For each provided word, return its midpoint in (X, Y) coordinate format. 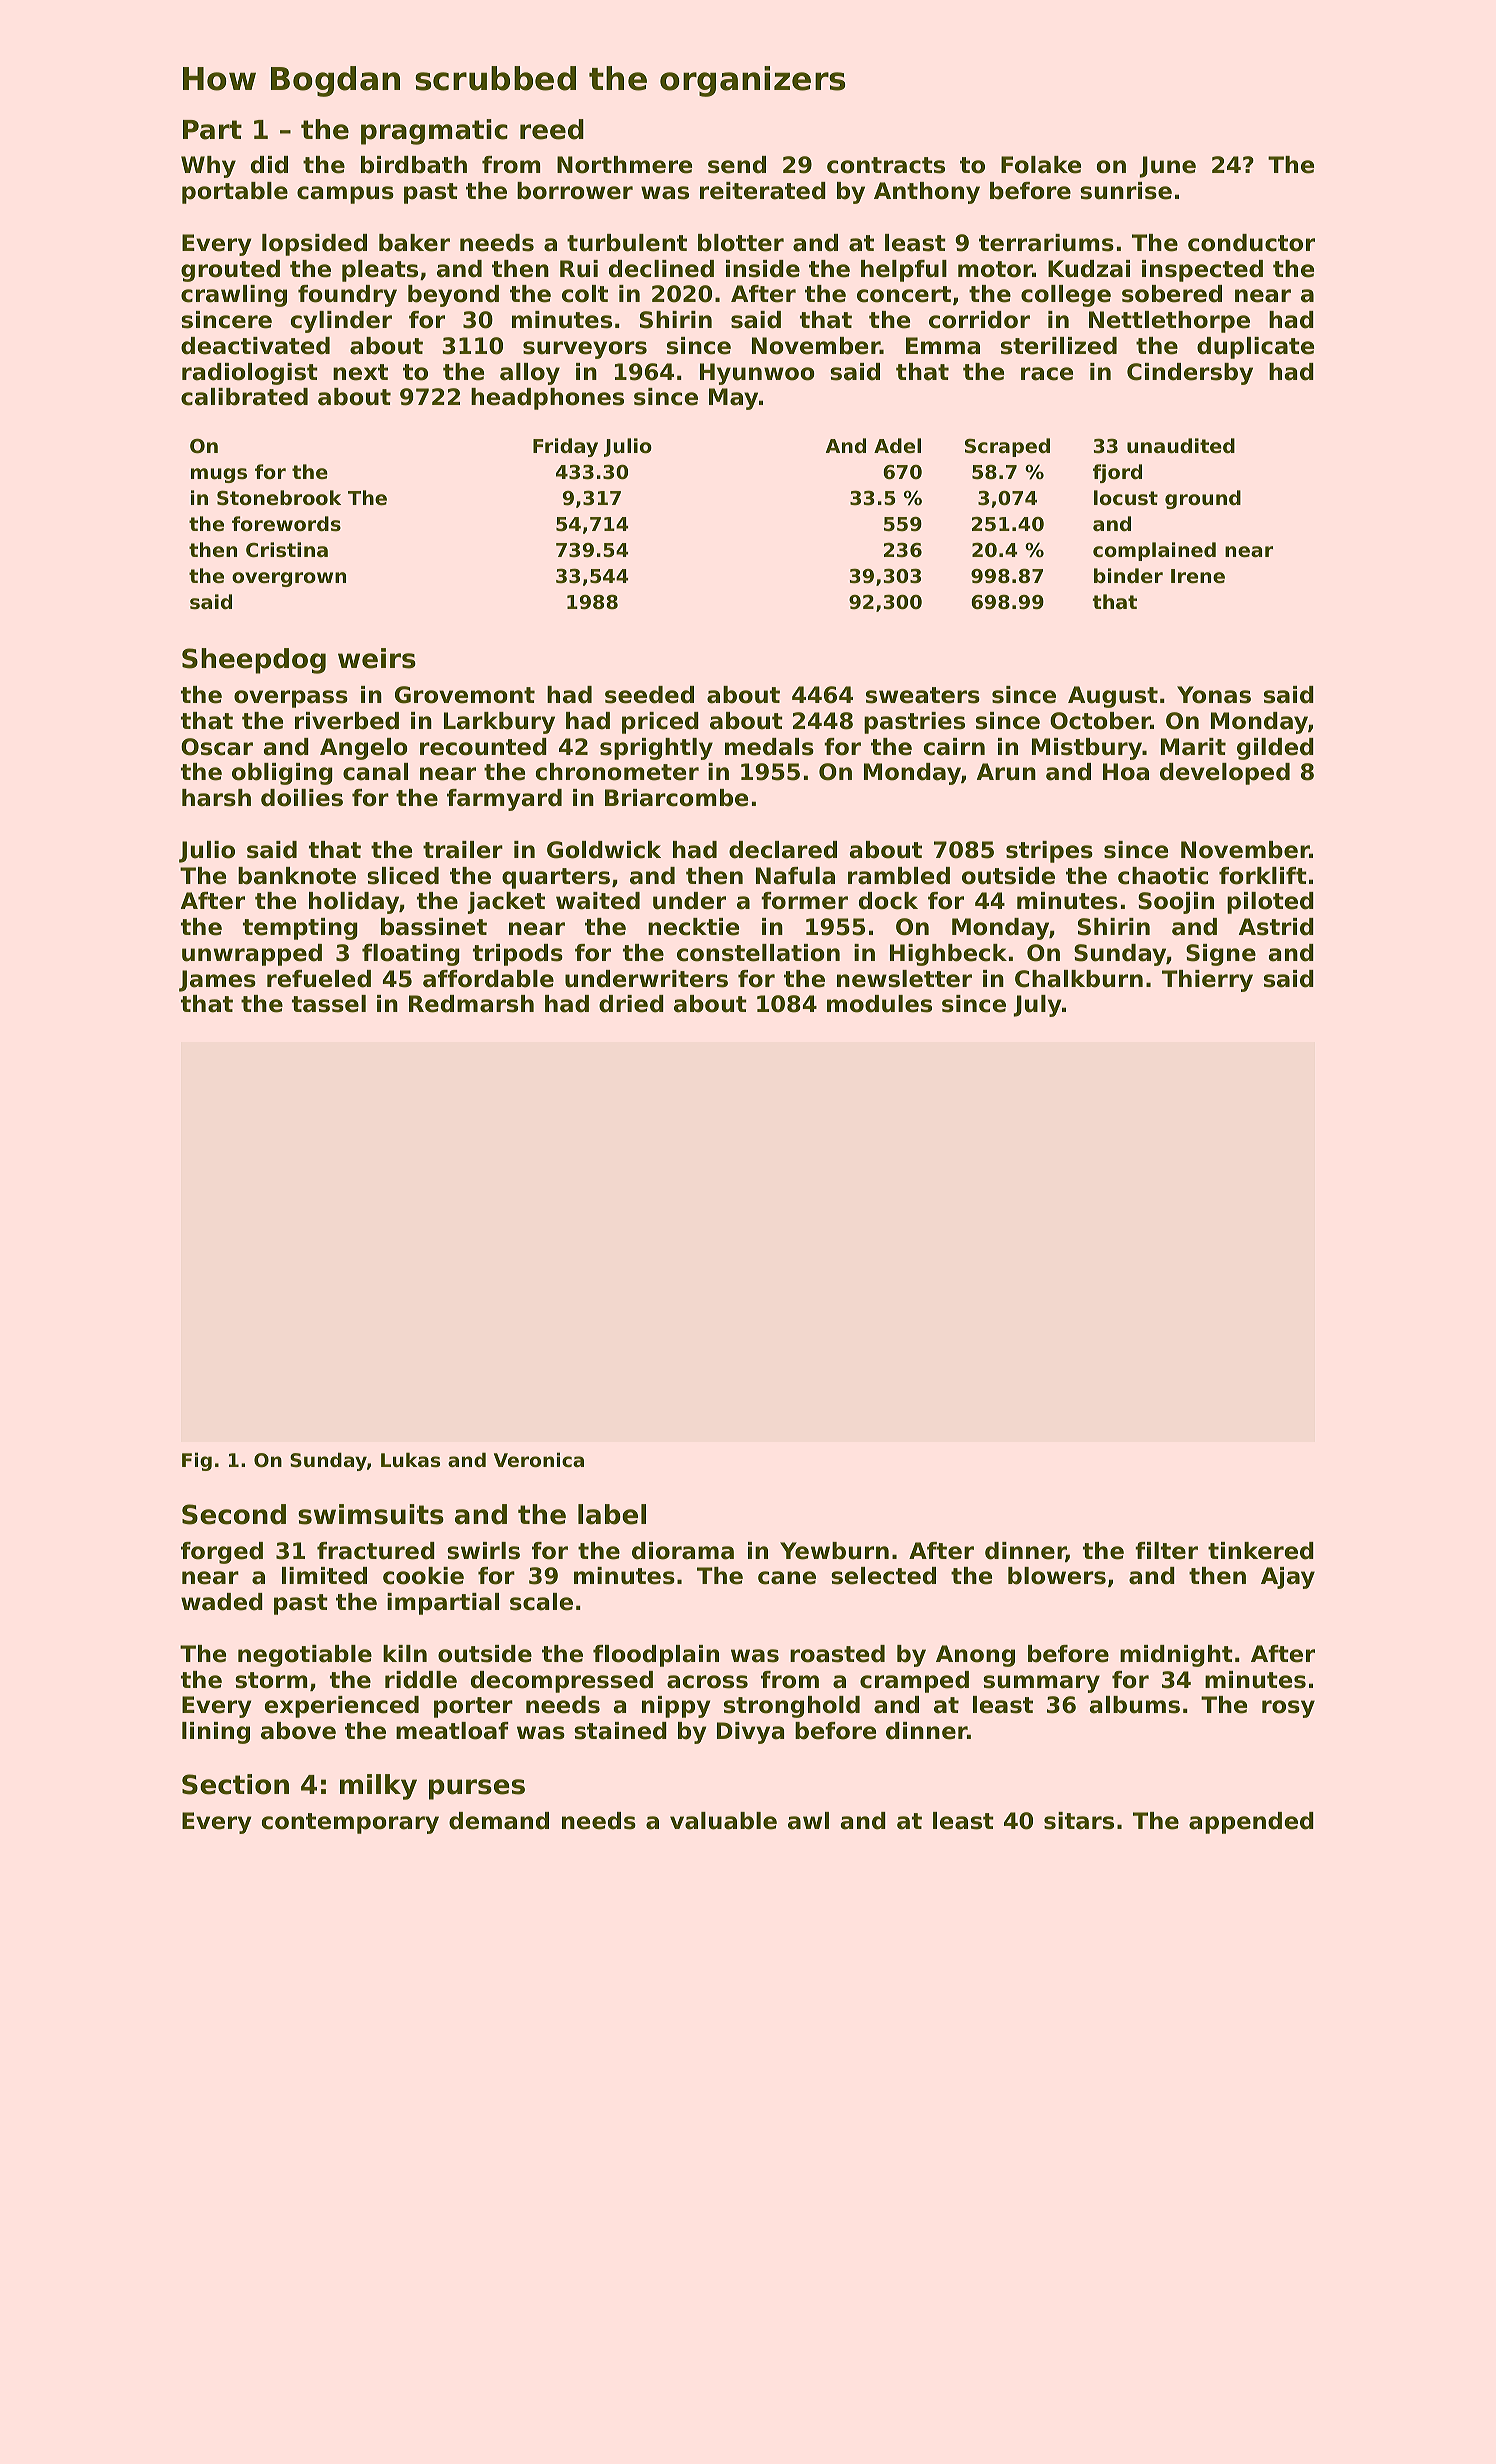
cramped (914, 1682)
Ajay (1288, 1578)
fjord (1117, 473)
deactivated (255, 346)
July (1037, 1006)
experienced (341, 1707)
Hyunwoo (757, 374)
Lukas (410, 1460)
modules (879, 1004)
